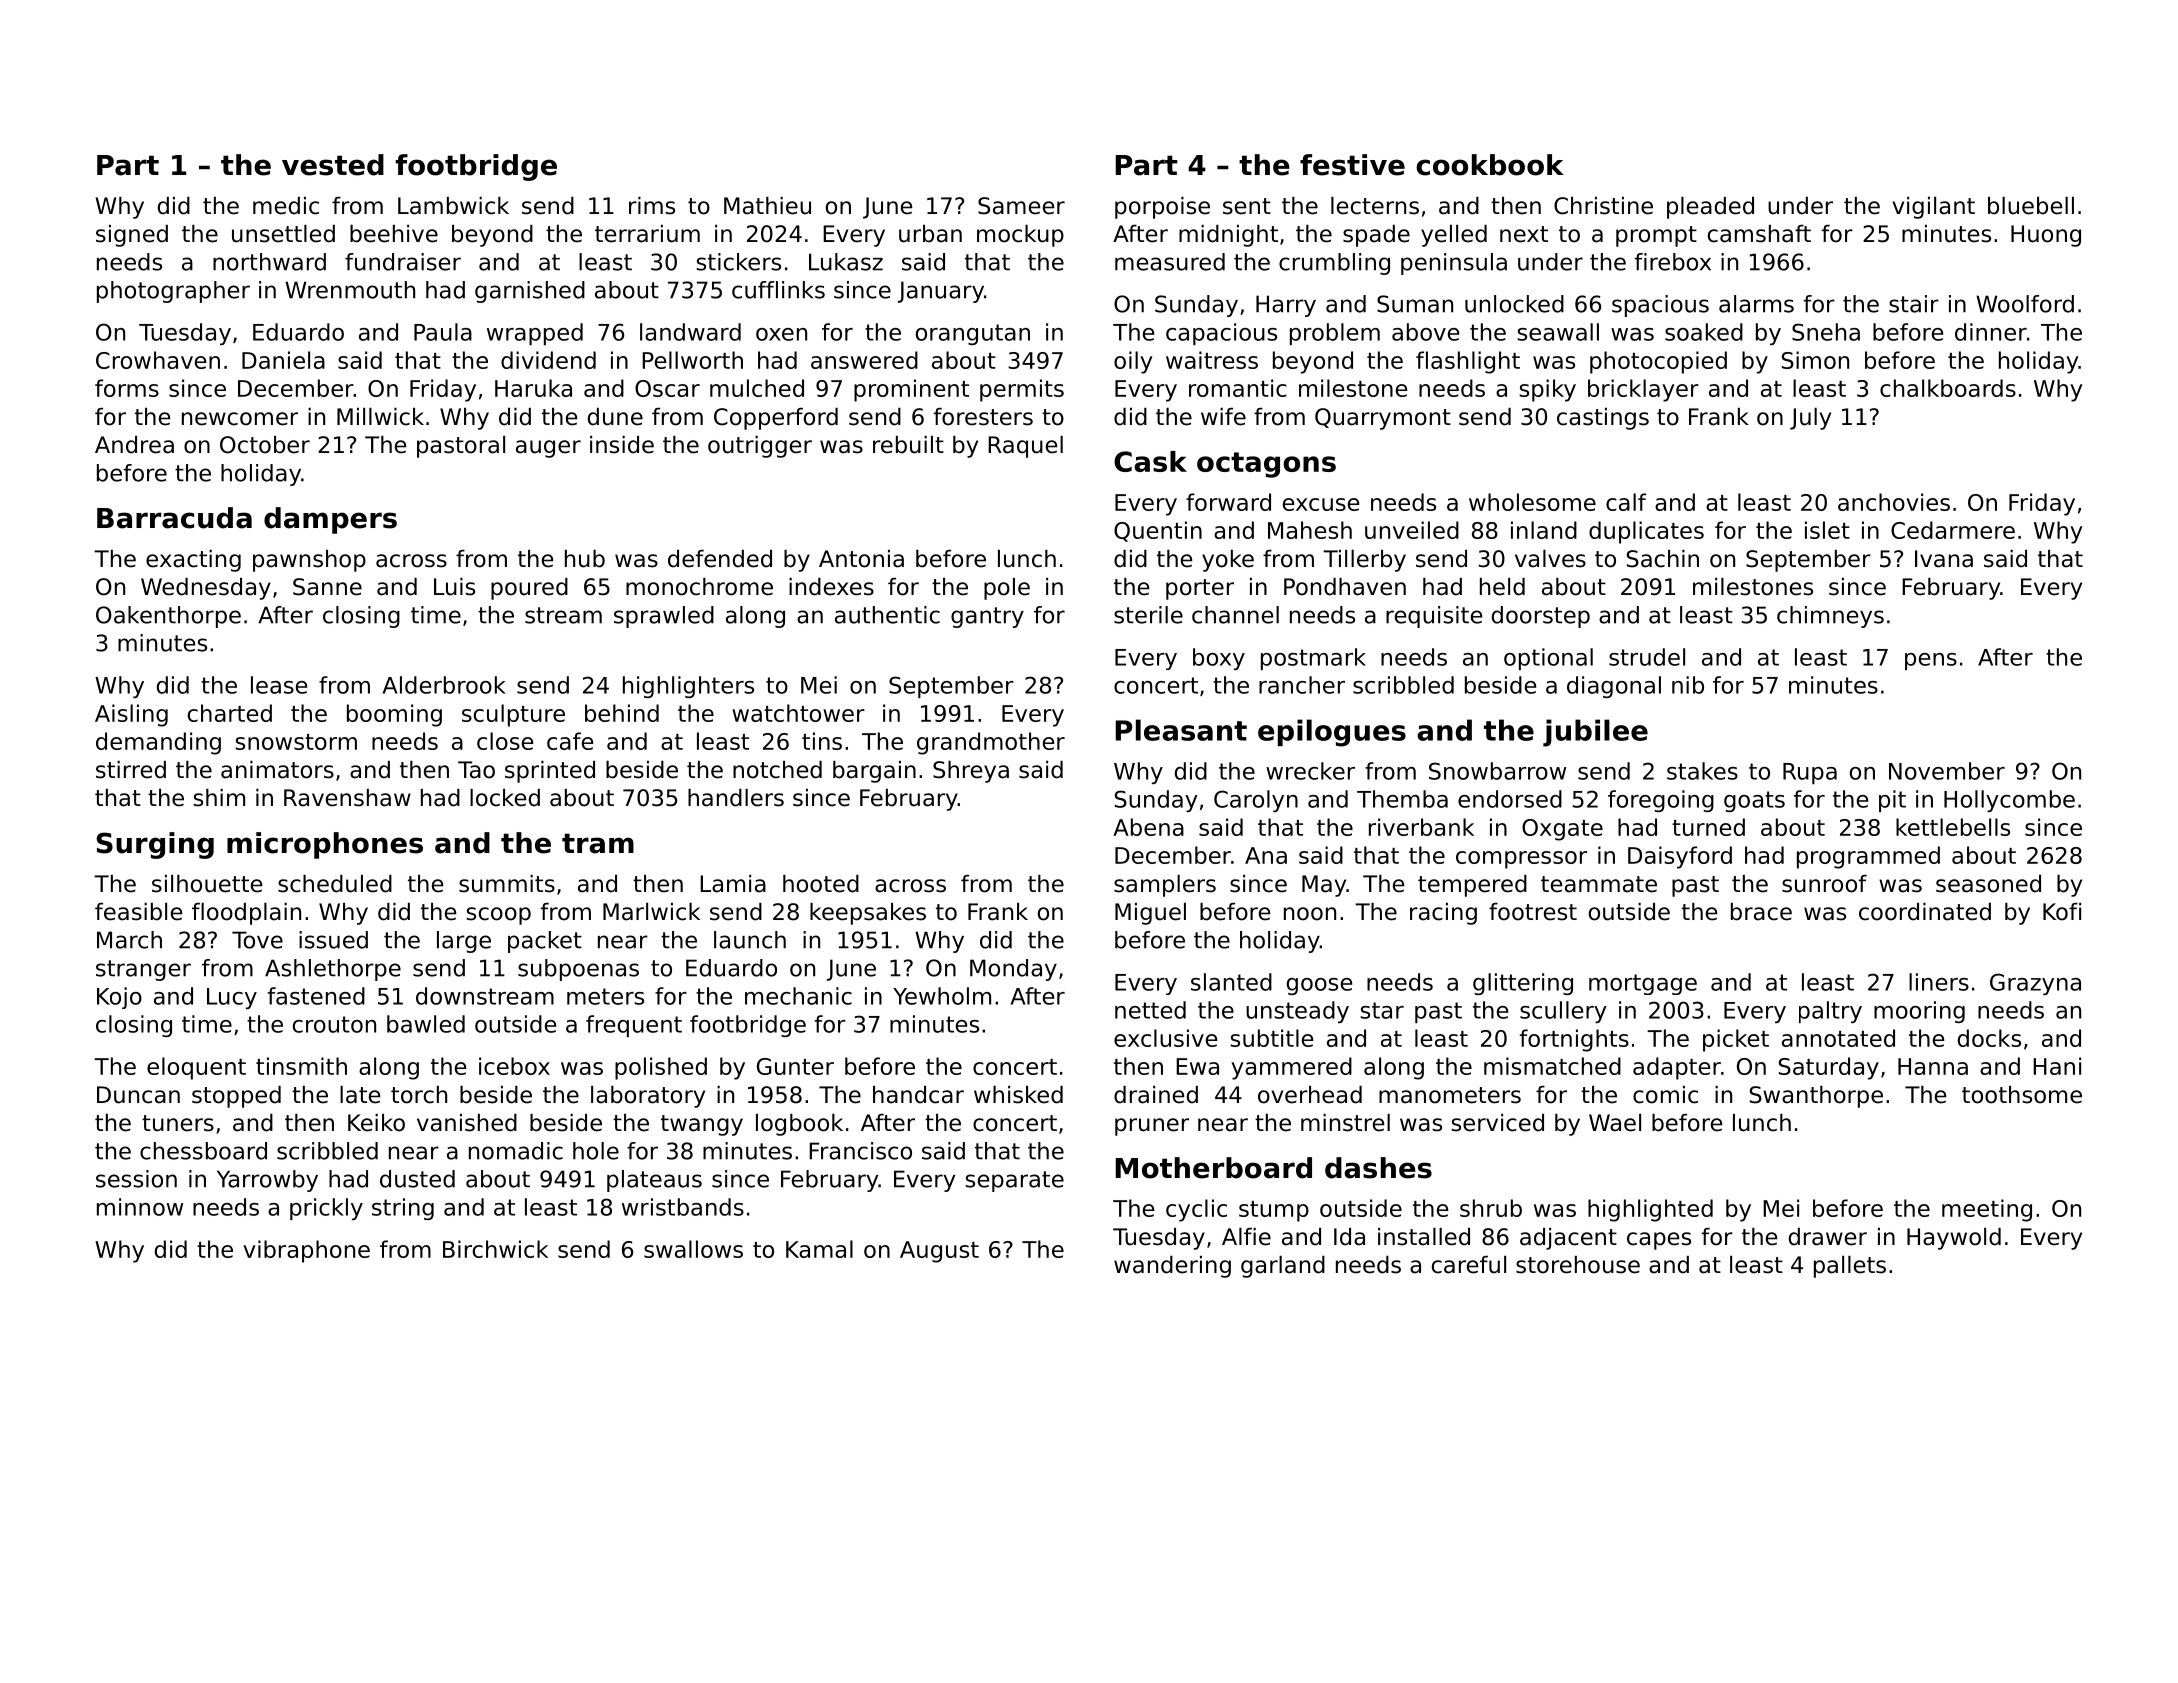  I want to click on dashes, so click(1378, 1168).
